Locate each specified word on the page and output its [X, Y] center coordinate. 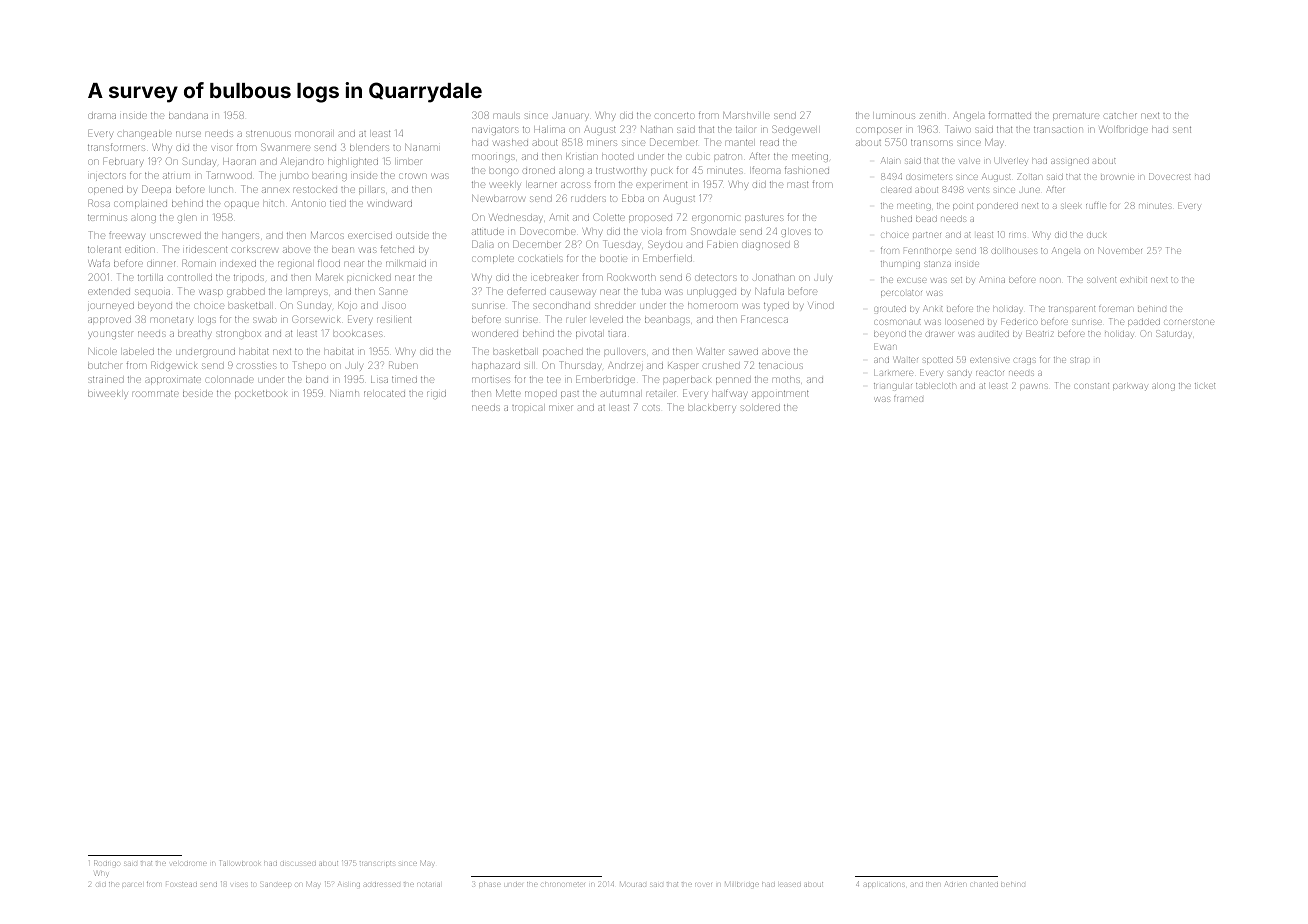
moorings [493, 158]
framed [908, 399]
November [1120, 250]
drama [102, 116]
